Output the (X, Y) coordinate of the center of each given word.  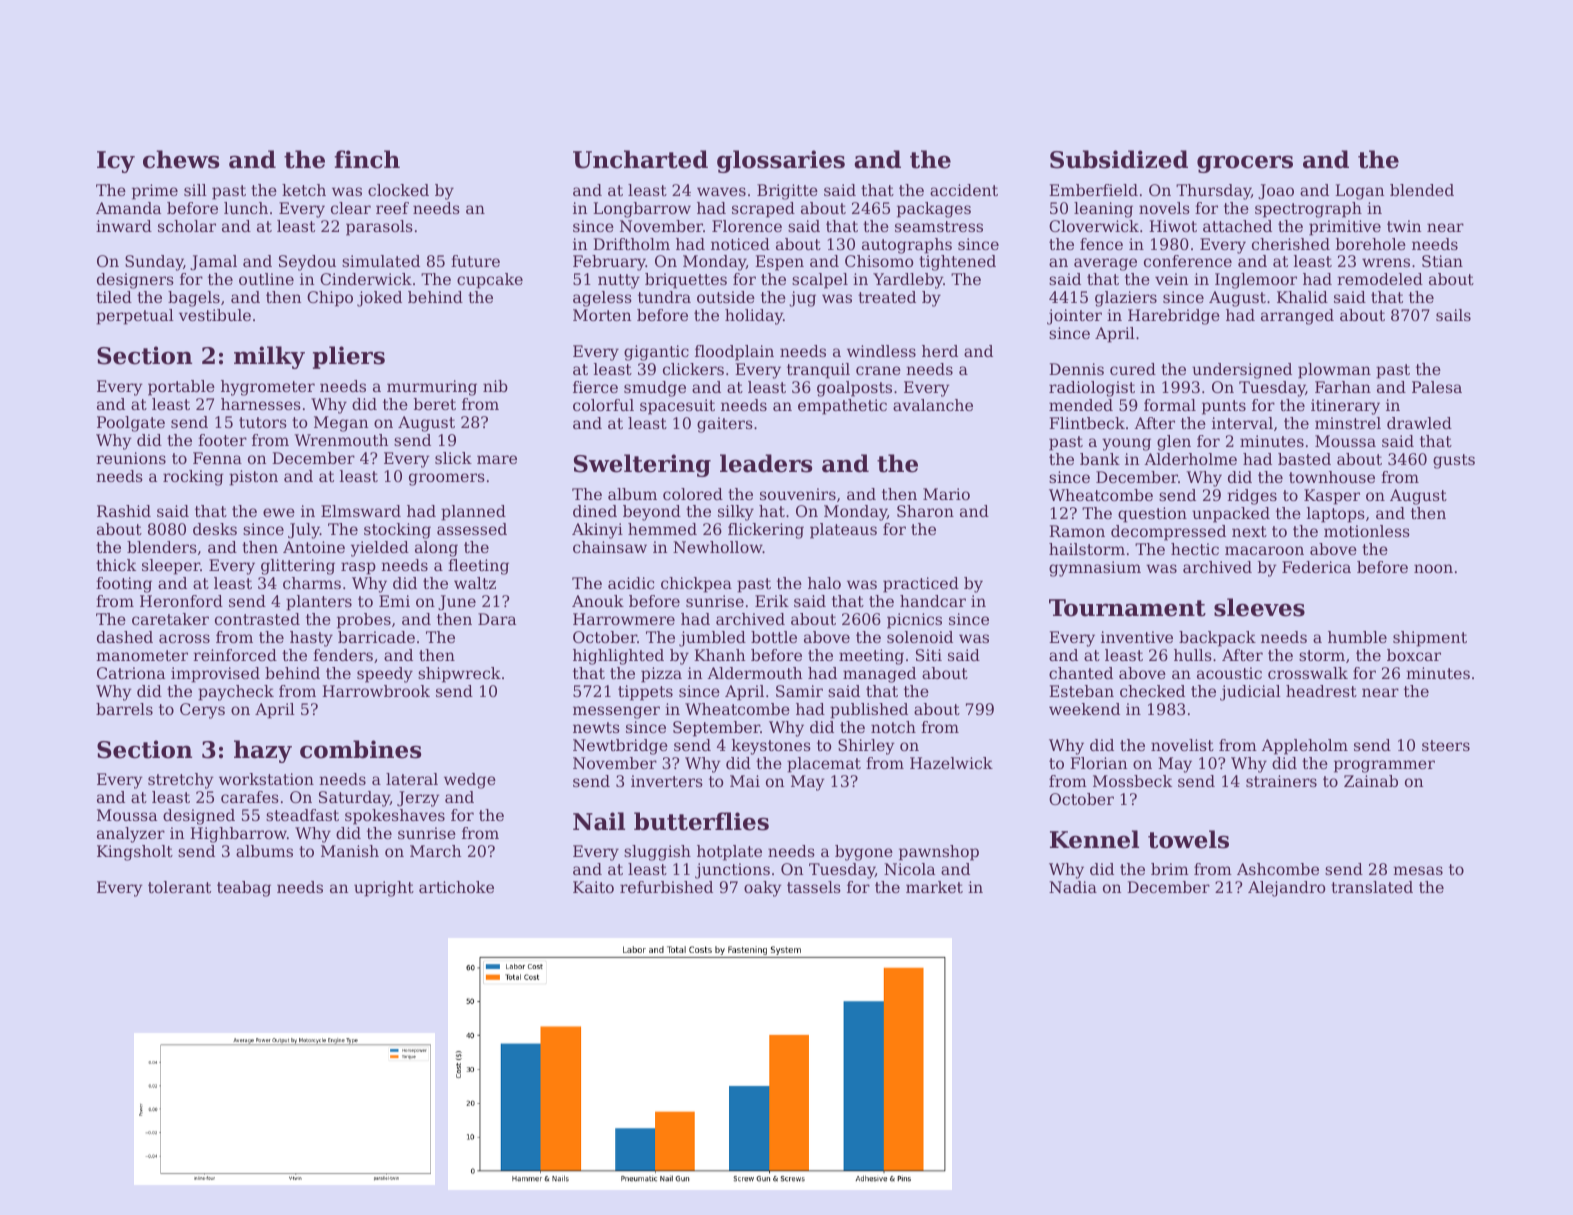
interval (1242, 423)
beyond (652, 513)
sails (1453, 315)
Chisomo (879, 261)
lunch (246, 208)
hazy (263, 751)
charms (312, 583)
